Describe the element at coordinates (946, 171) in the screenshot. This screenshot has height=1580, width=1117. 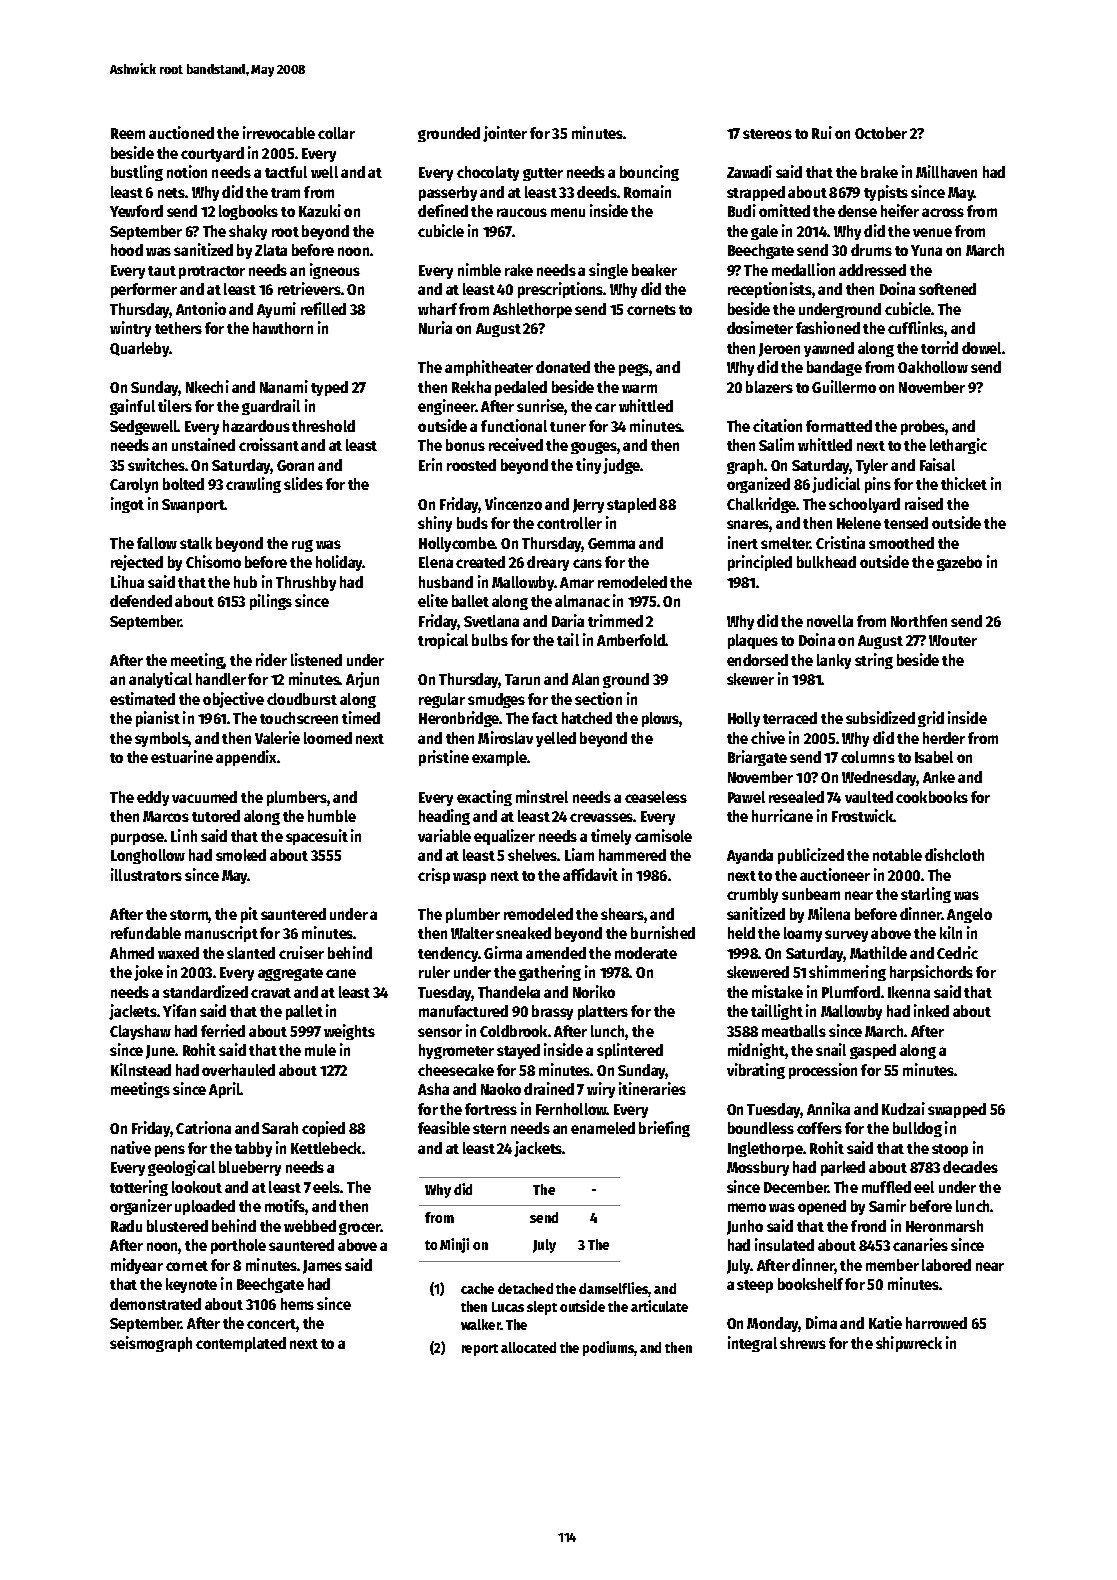
I see `Millhaven` at that location.
